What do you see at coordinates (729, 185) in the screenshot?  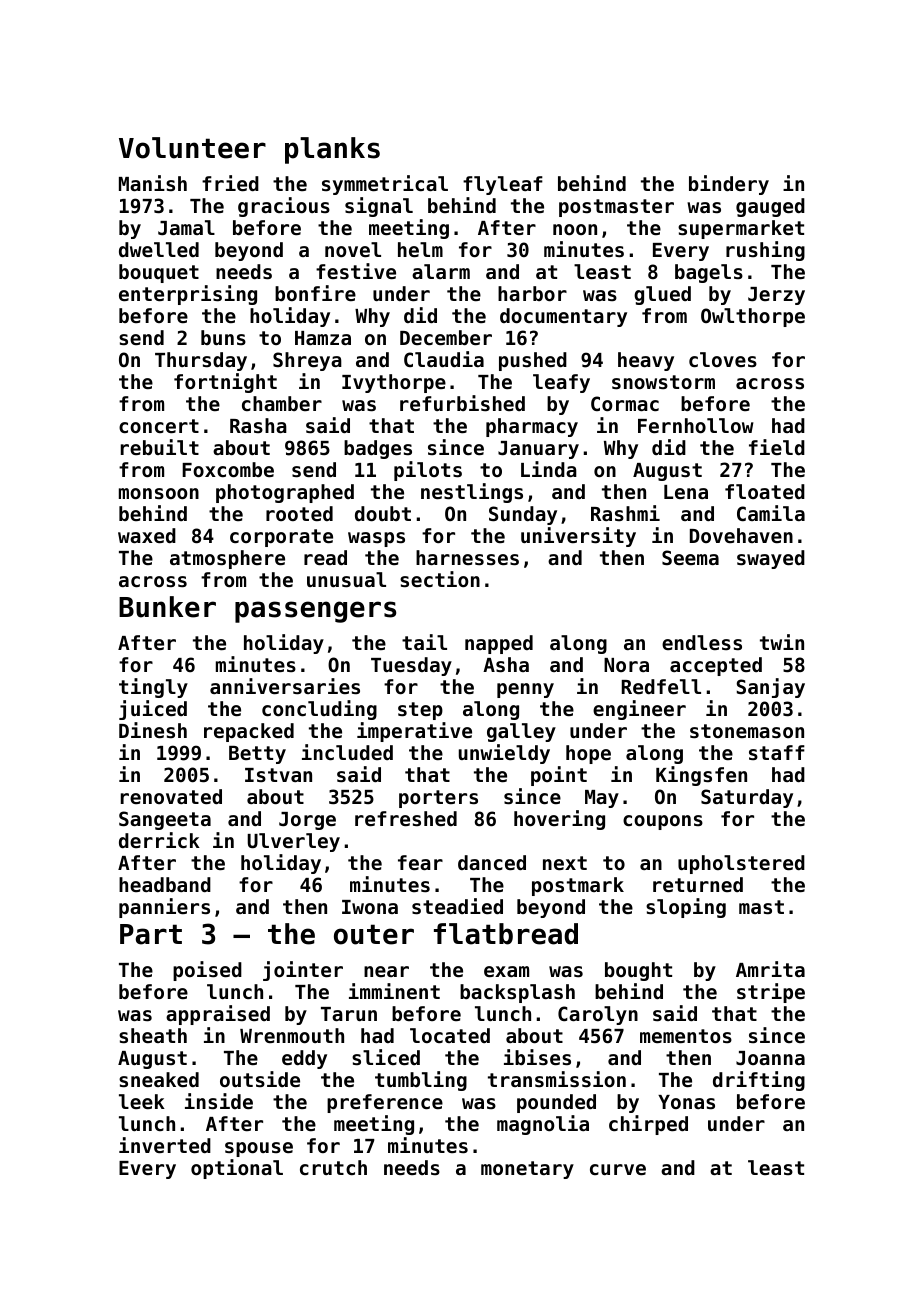 I see `bindery` at bounding box center [729, 185].
